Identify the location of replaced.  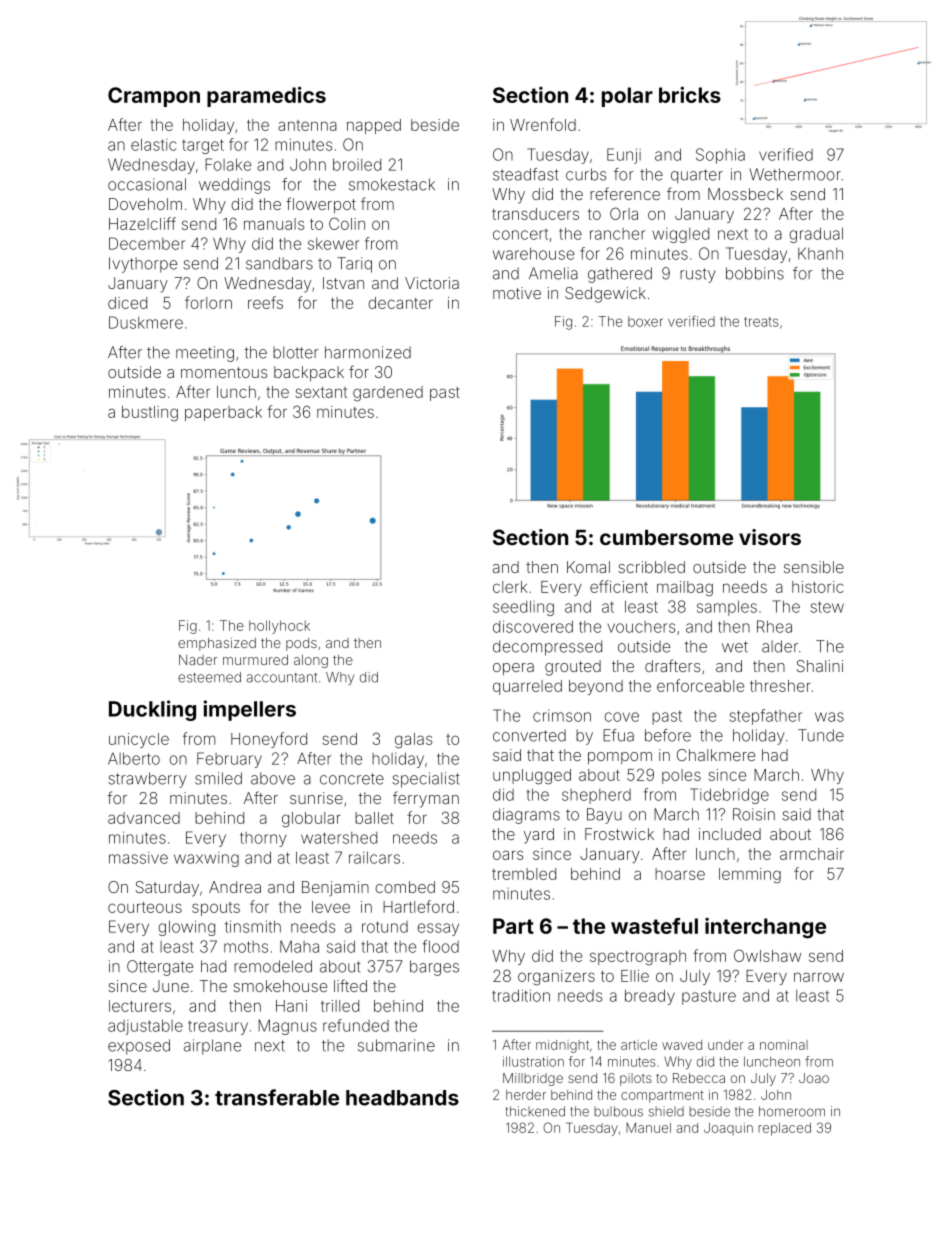
(784, 1129).
